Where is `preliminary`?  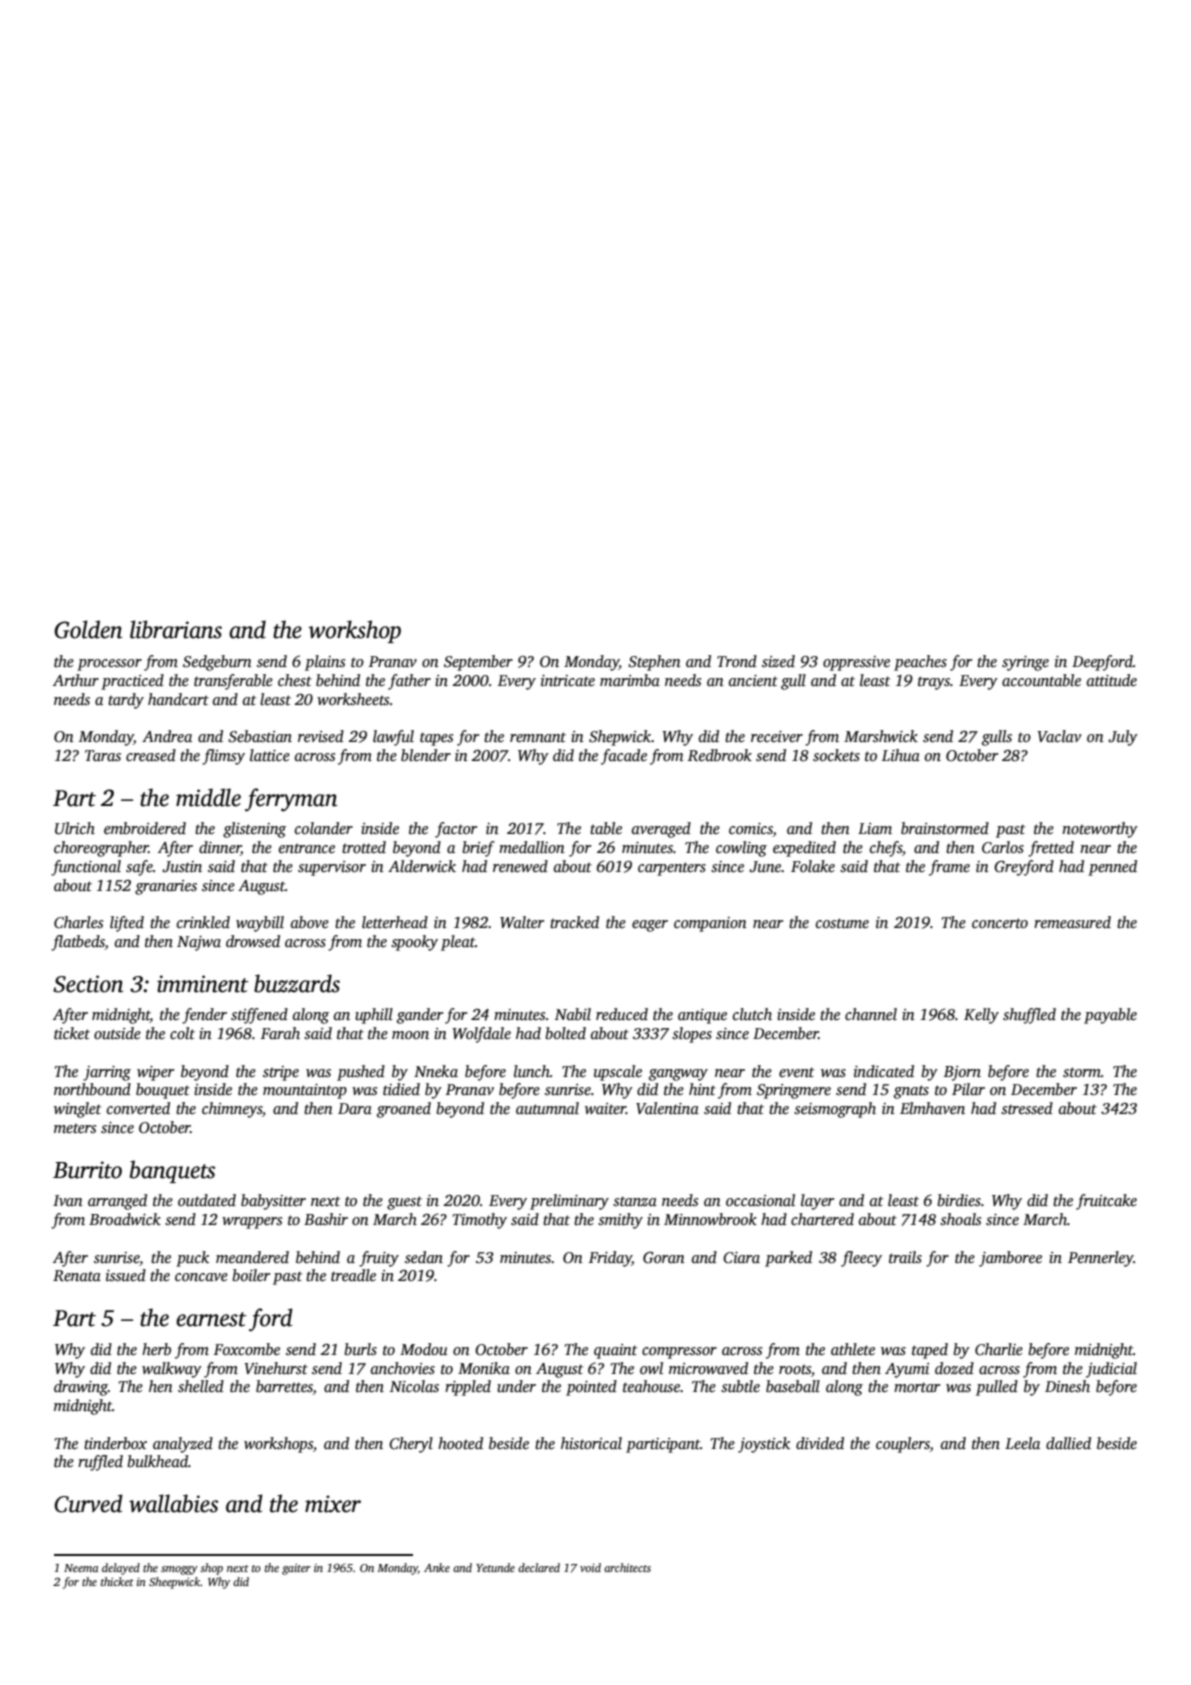
preliminary is located at coordinates (569, 1202).
